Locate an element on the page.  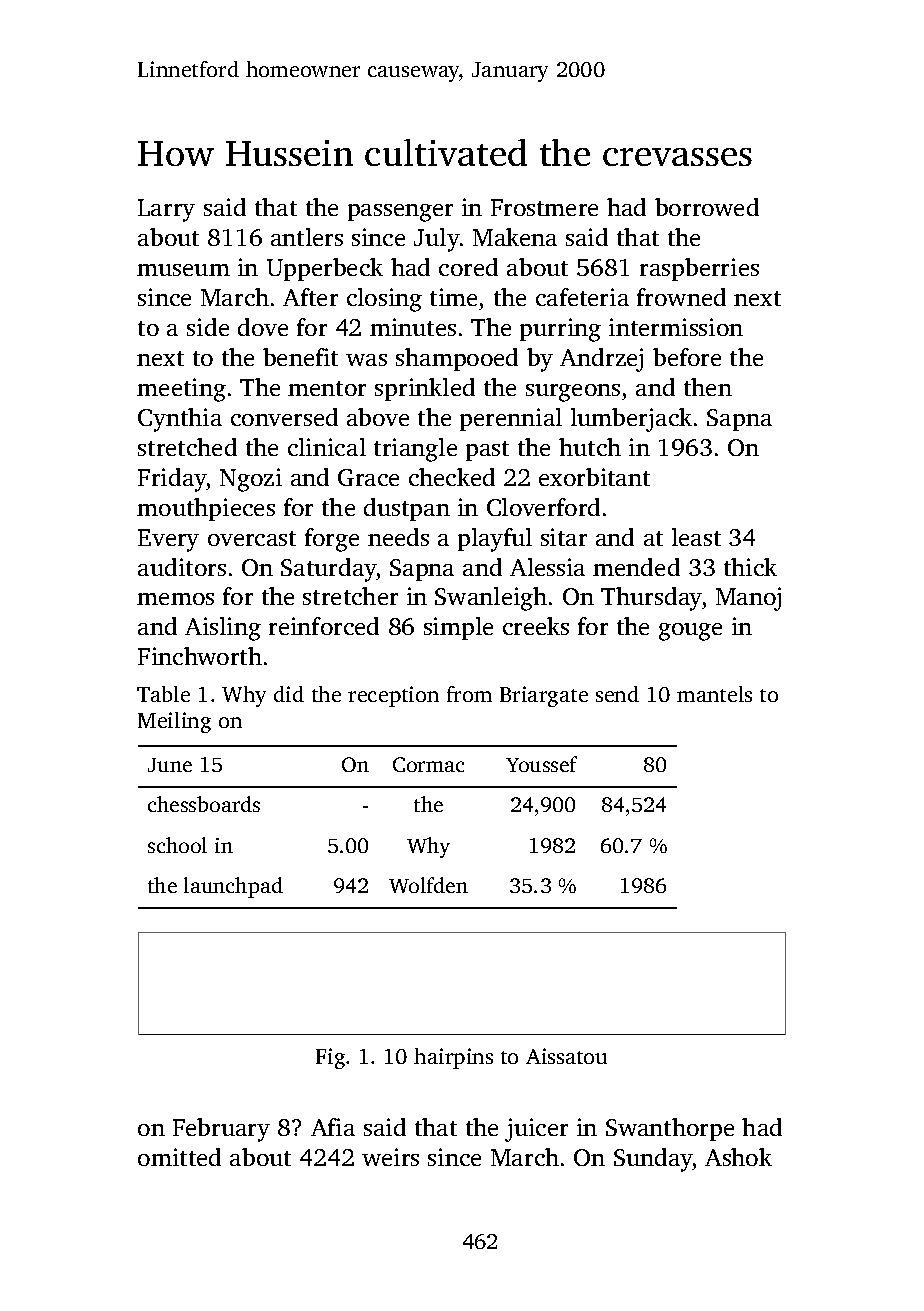
Ashok is located at coordinates (738, 1157).
